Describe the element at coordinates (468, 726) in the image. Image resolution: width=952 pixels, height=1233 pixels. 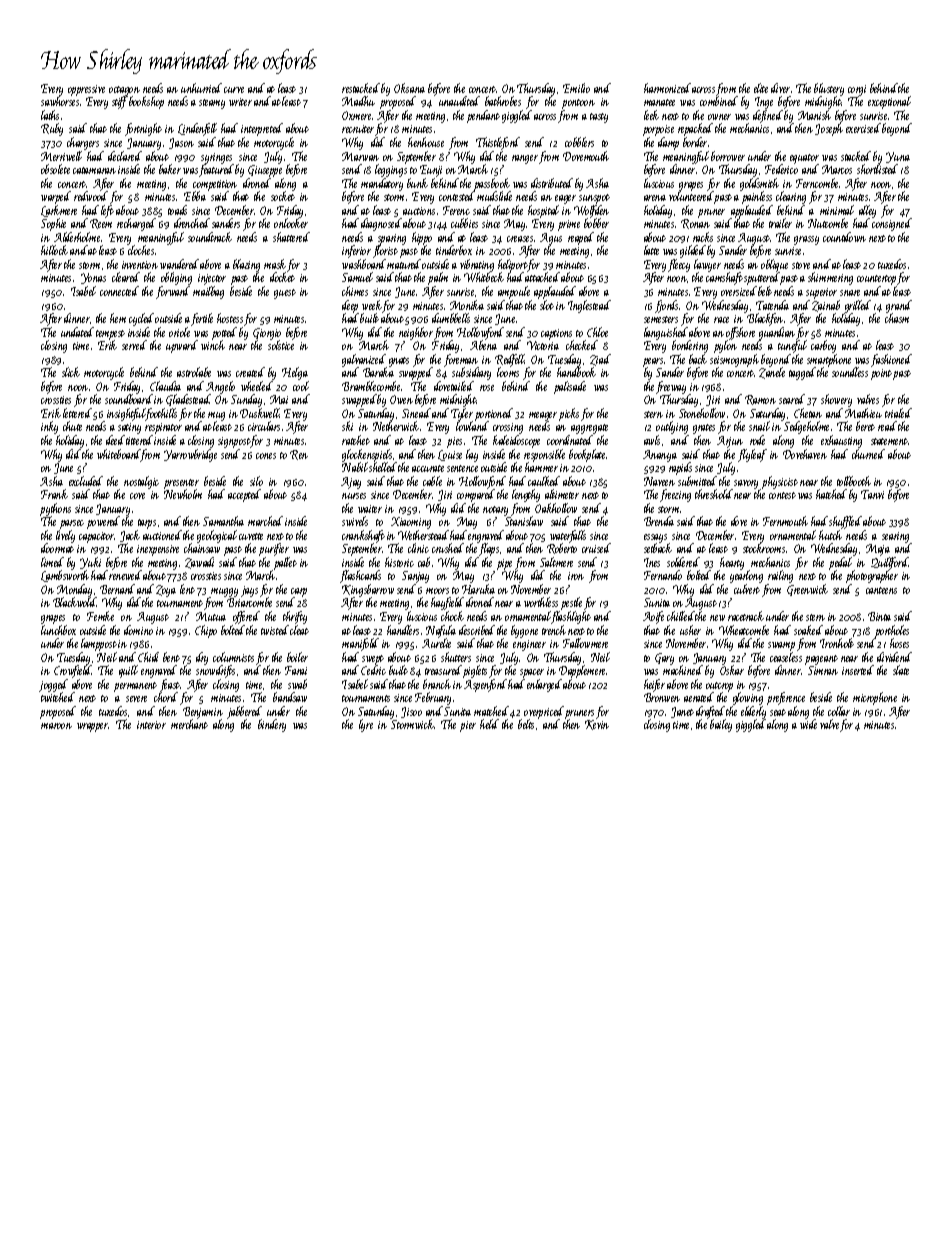
I see `pier` at that location.
